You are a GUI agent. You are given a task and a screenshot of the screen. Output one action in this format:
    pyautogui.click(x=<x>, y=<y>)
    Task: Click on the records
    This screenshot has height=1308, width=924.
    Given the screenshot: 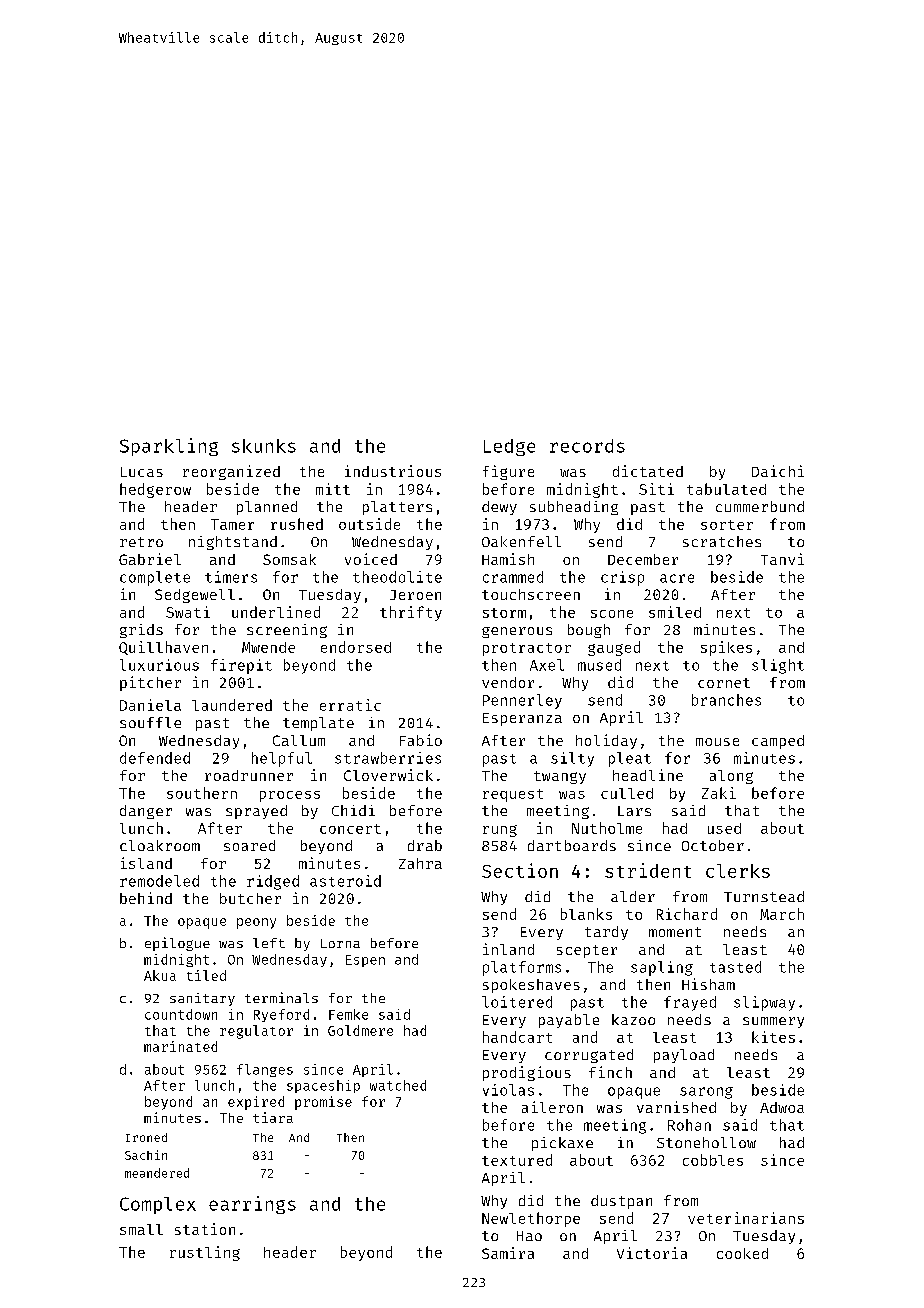 What is the action you would take?
    pyautogui.click(x=587, y=446)
